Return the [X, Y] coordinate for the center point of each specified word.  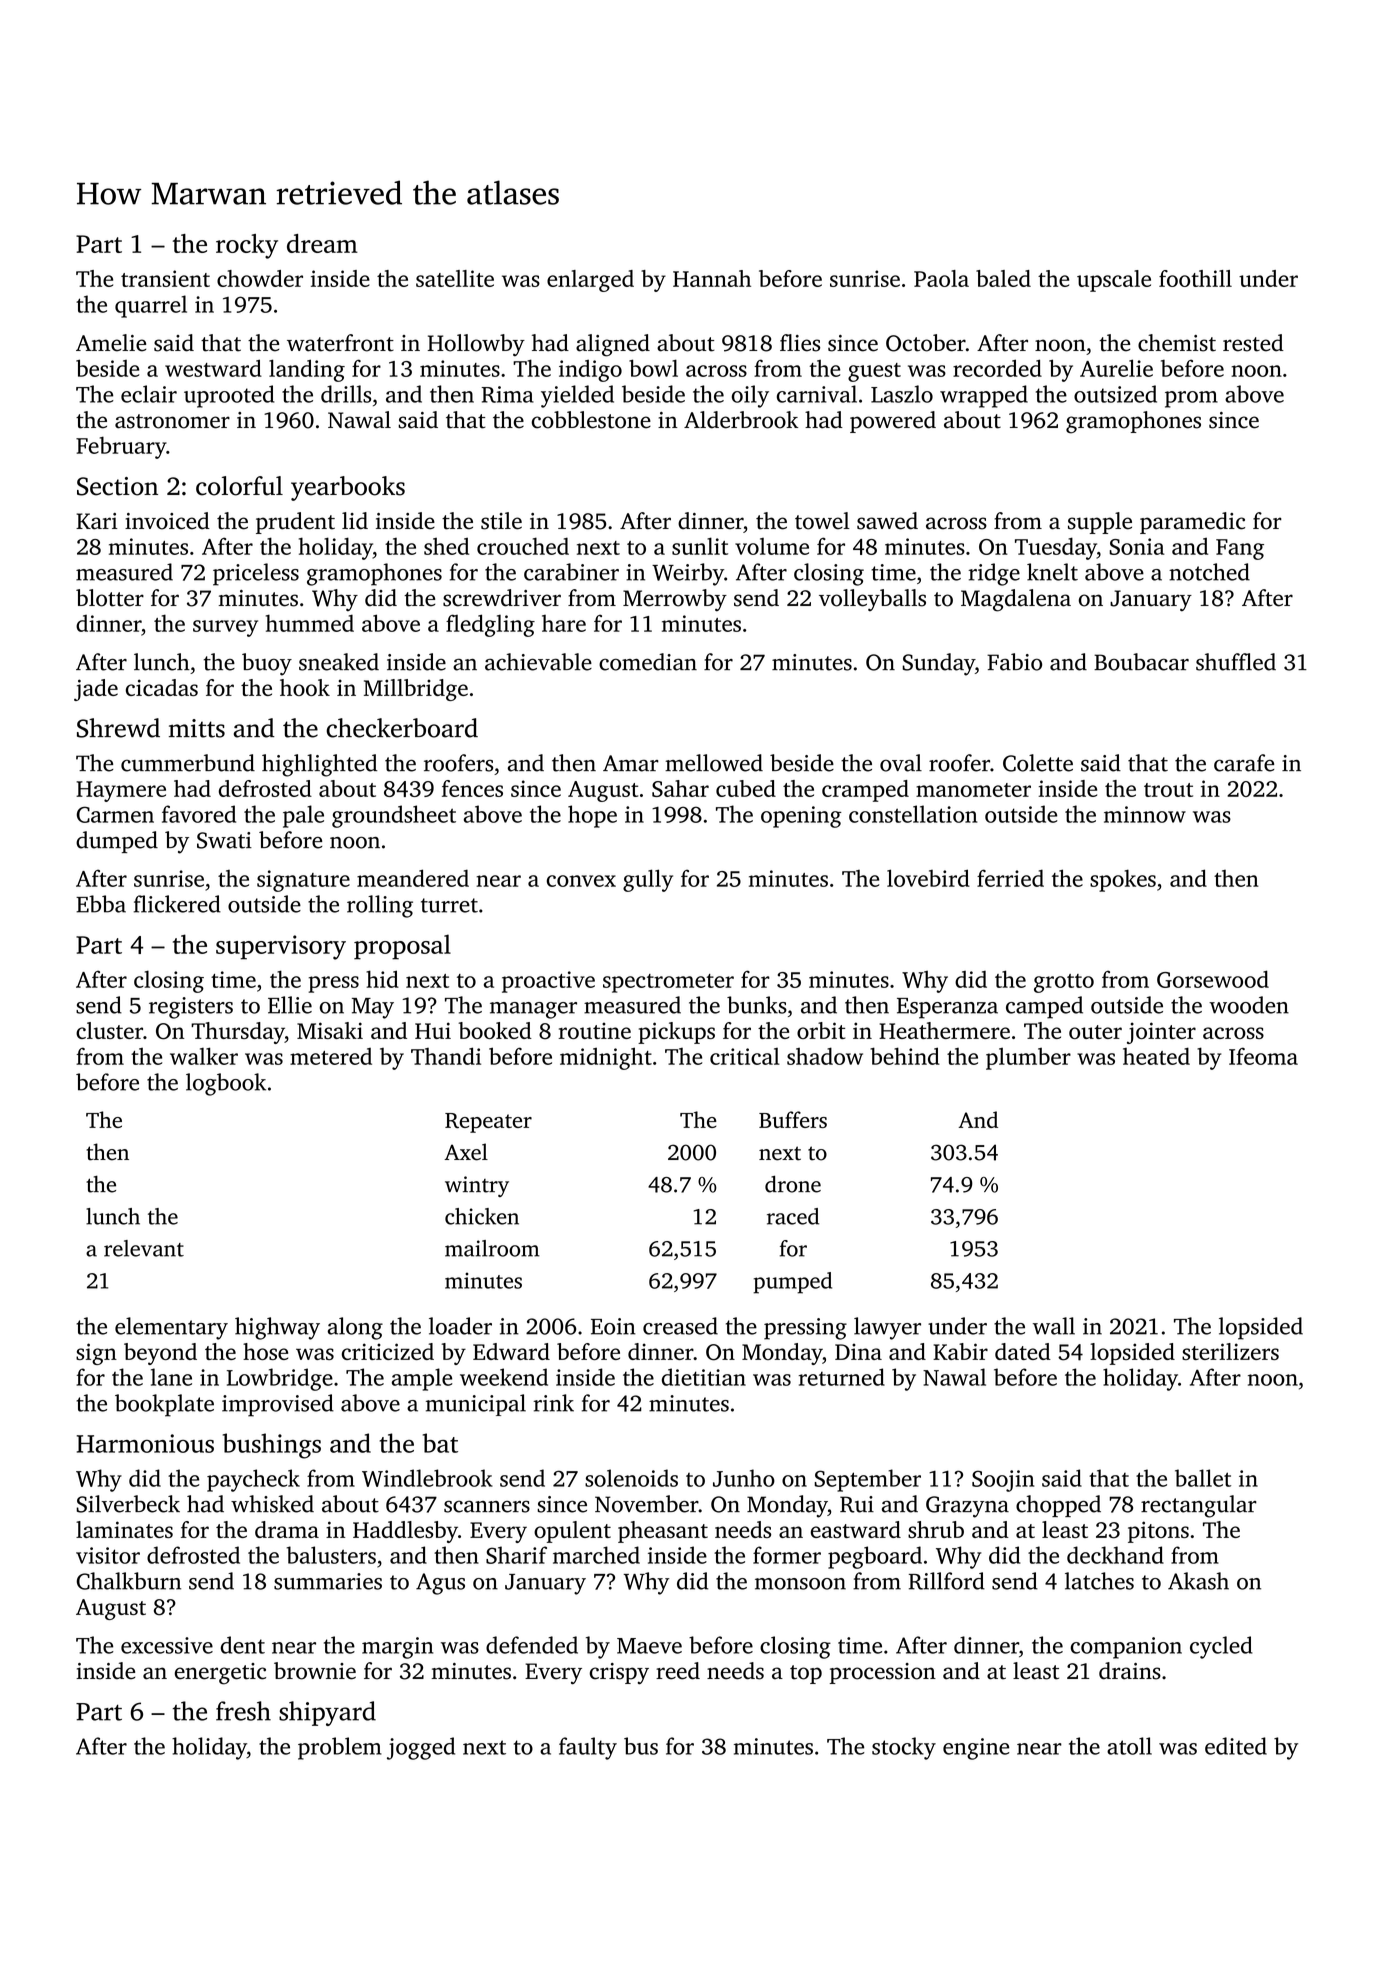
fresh [243, 1711]
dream [322, 243]
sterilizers [1230, 1351]
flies [800, 343]
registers [191, 1008]
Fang [1240, 549]
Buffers [793, 1119]
